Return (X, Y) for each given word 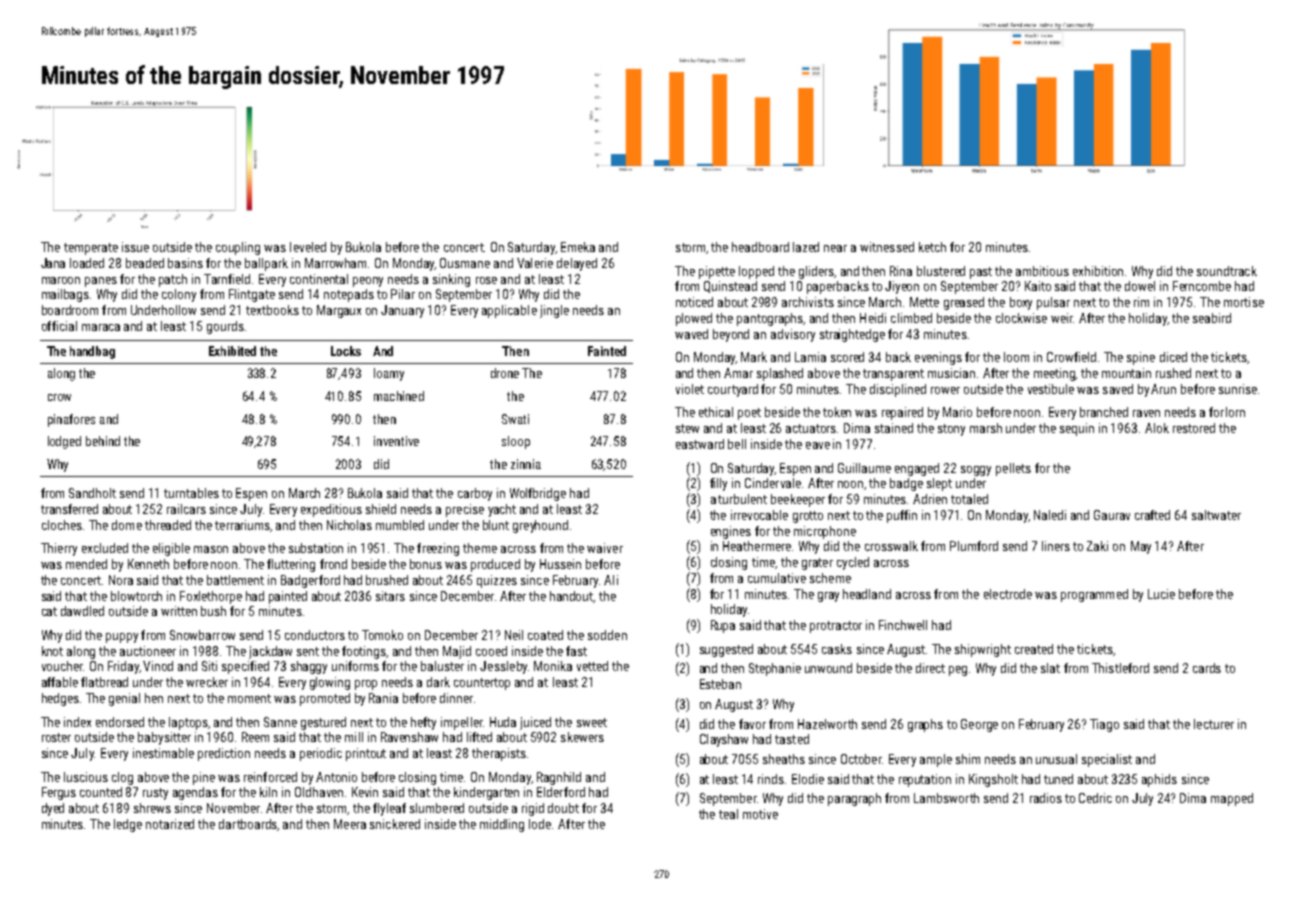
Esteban (720, 684)
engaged (917, 469)
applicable (509, 311)
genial (124, 699)
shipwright (983, 650)
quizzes (497, 581)
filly (718, 484)
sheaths (784, 759)
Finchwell (903, 625)
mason (211, 549)
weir (1062, 318)
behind (103, 441)
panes (101, 282)
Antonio (336, 777)
